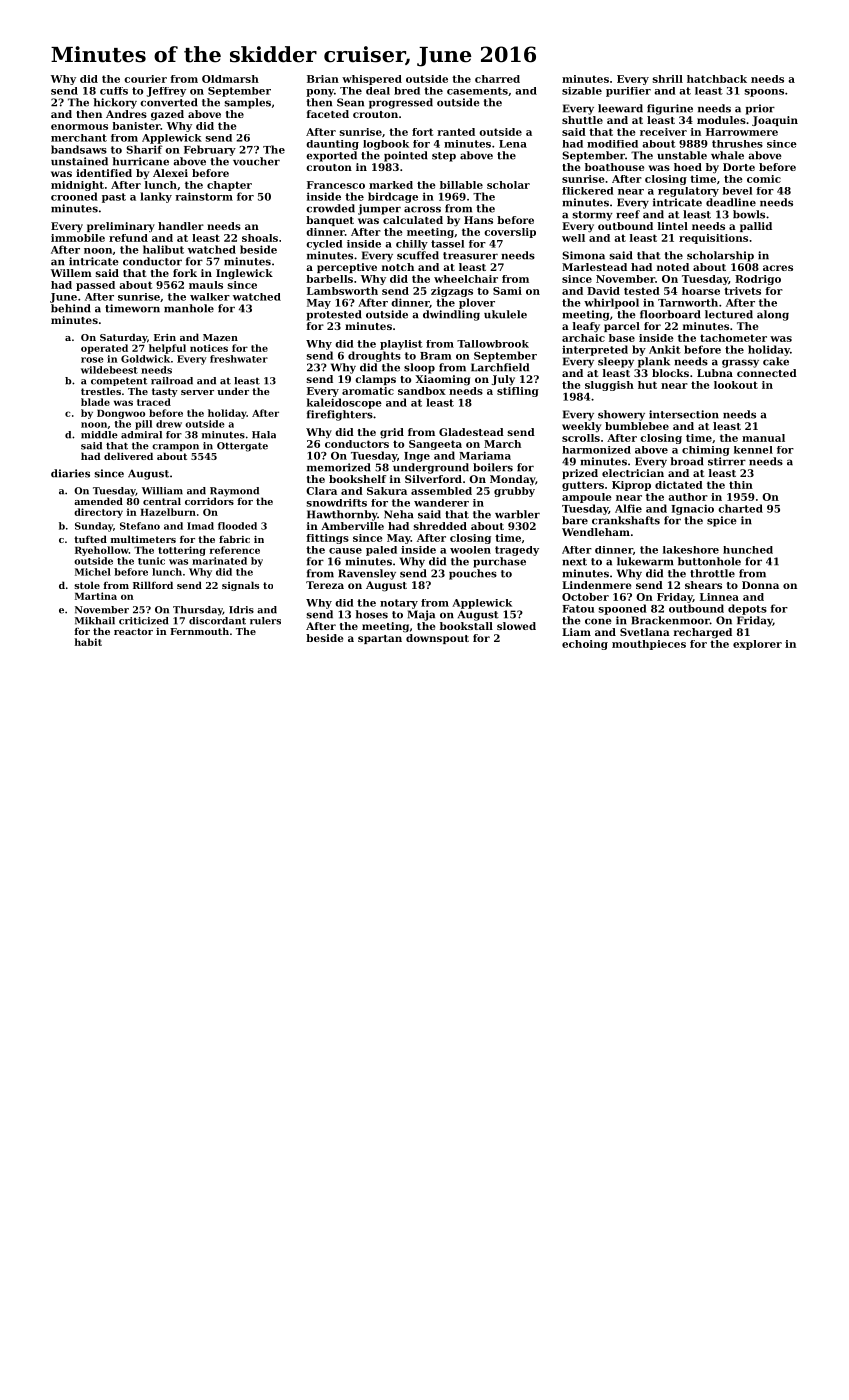  I want to click on Fernmouth, so click(199, 631).
